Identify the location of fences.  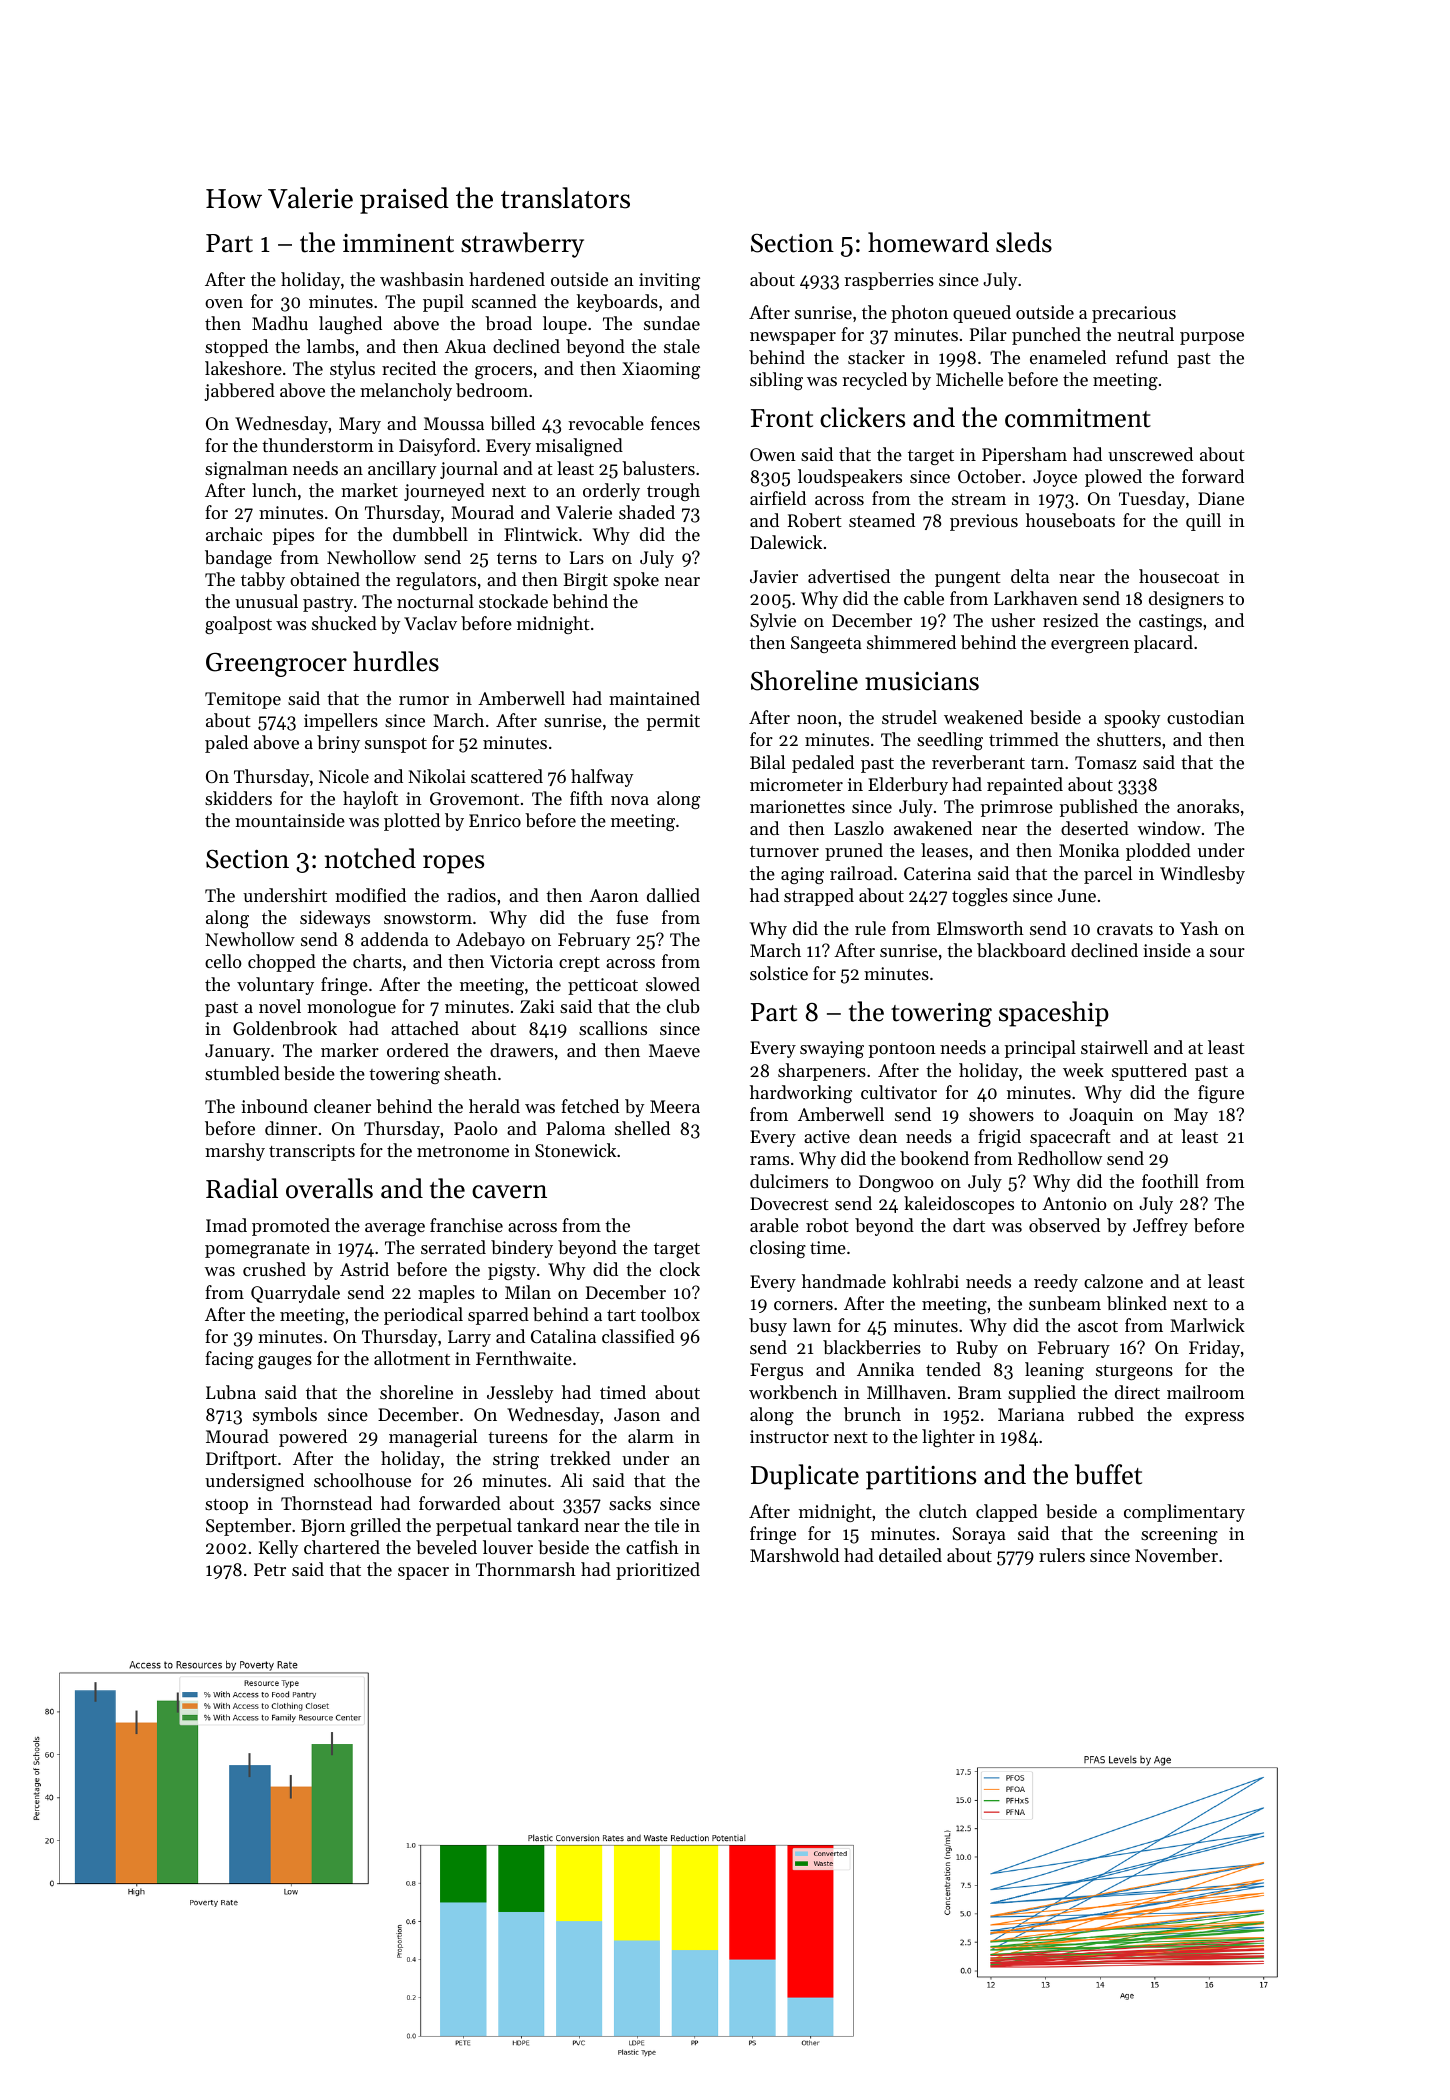
(675, 423).
